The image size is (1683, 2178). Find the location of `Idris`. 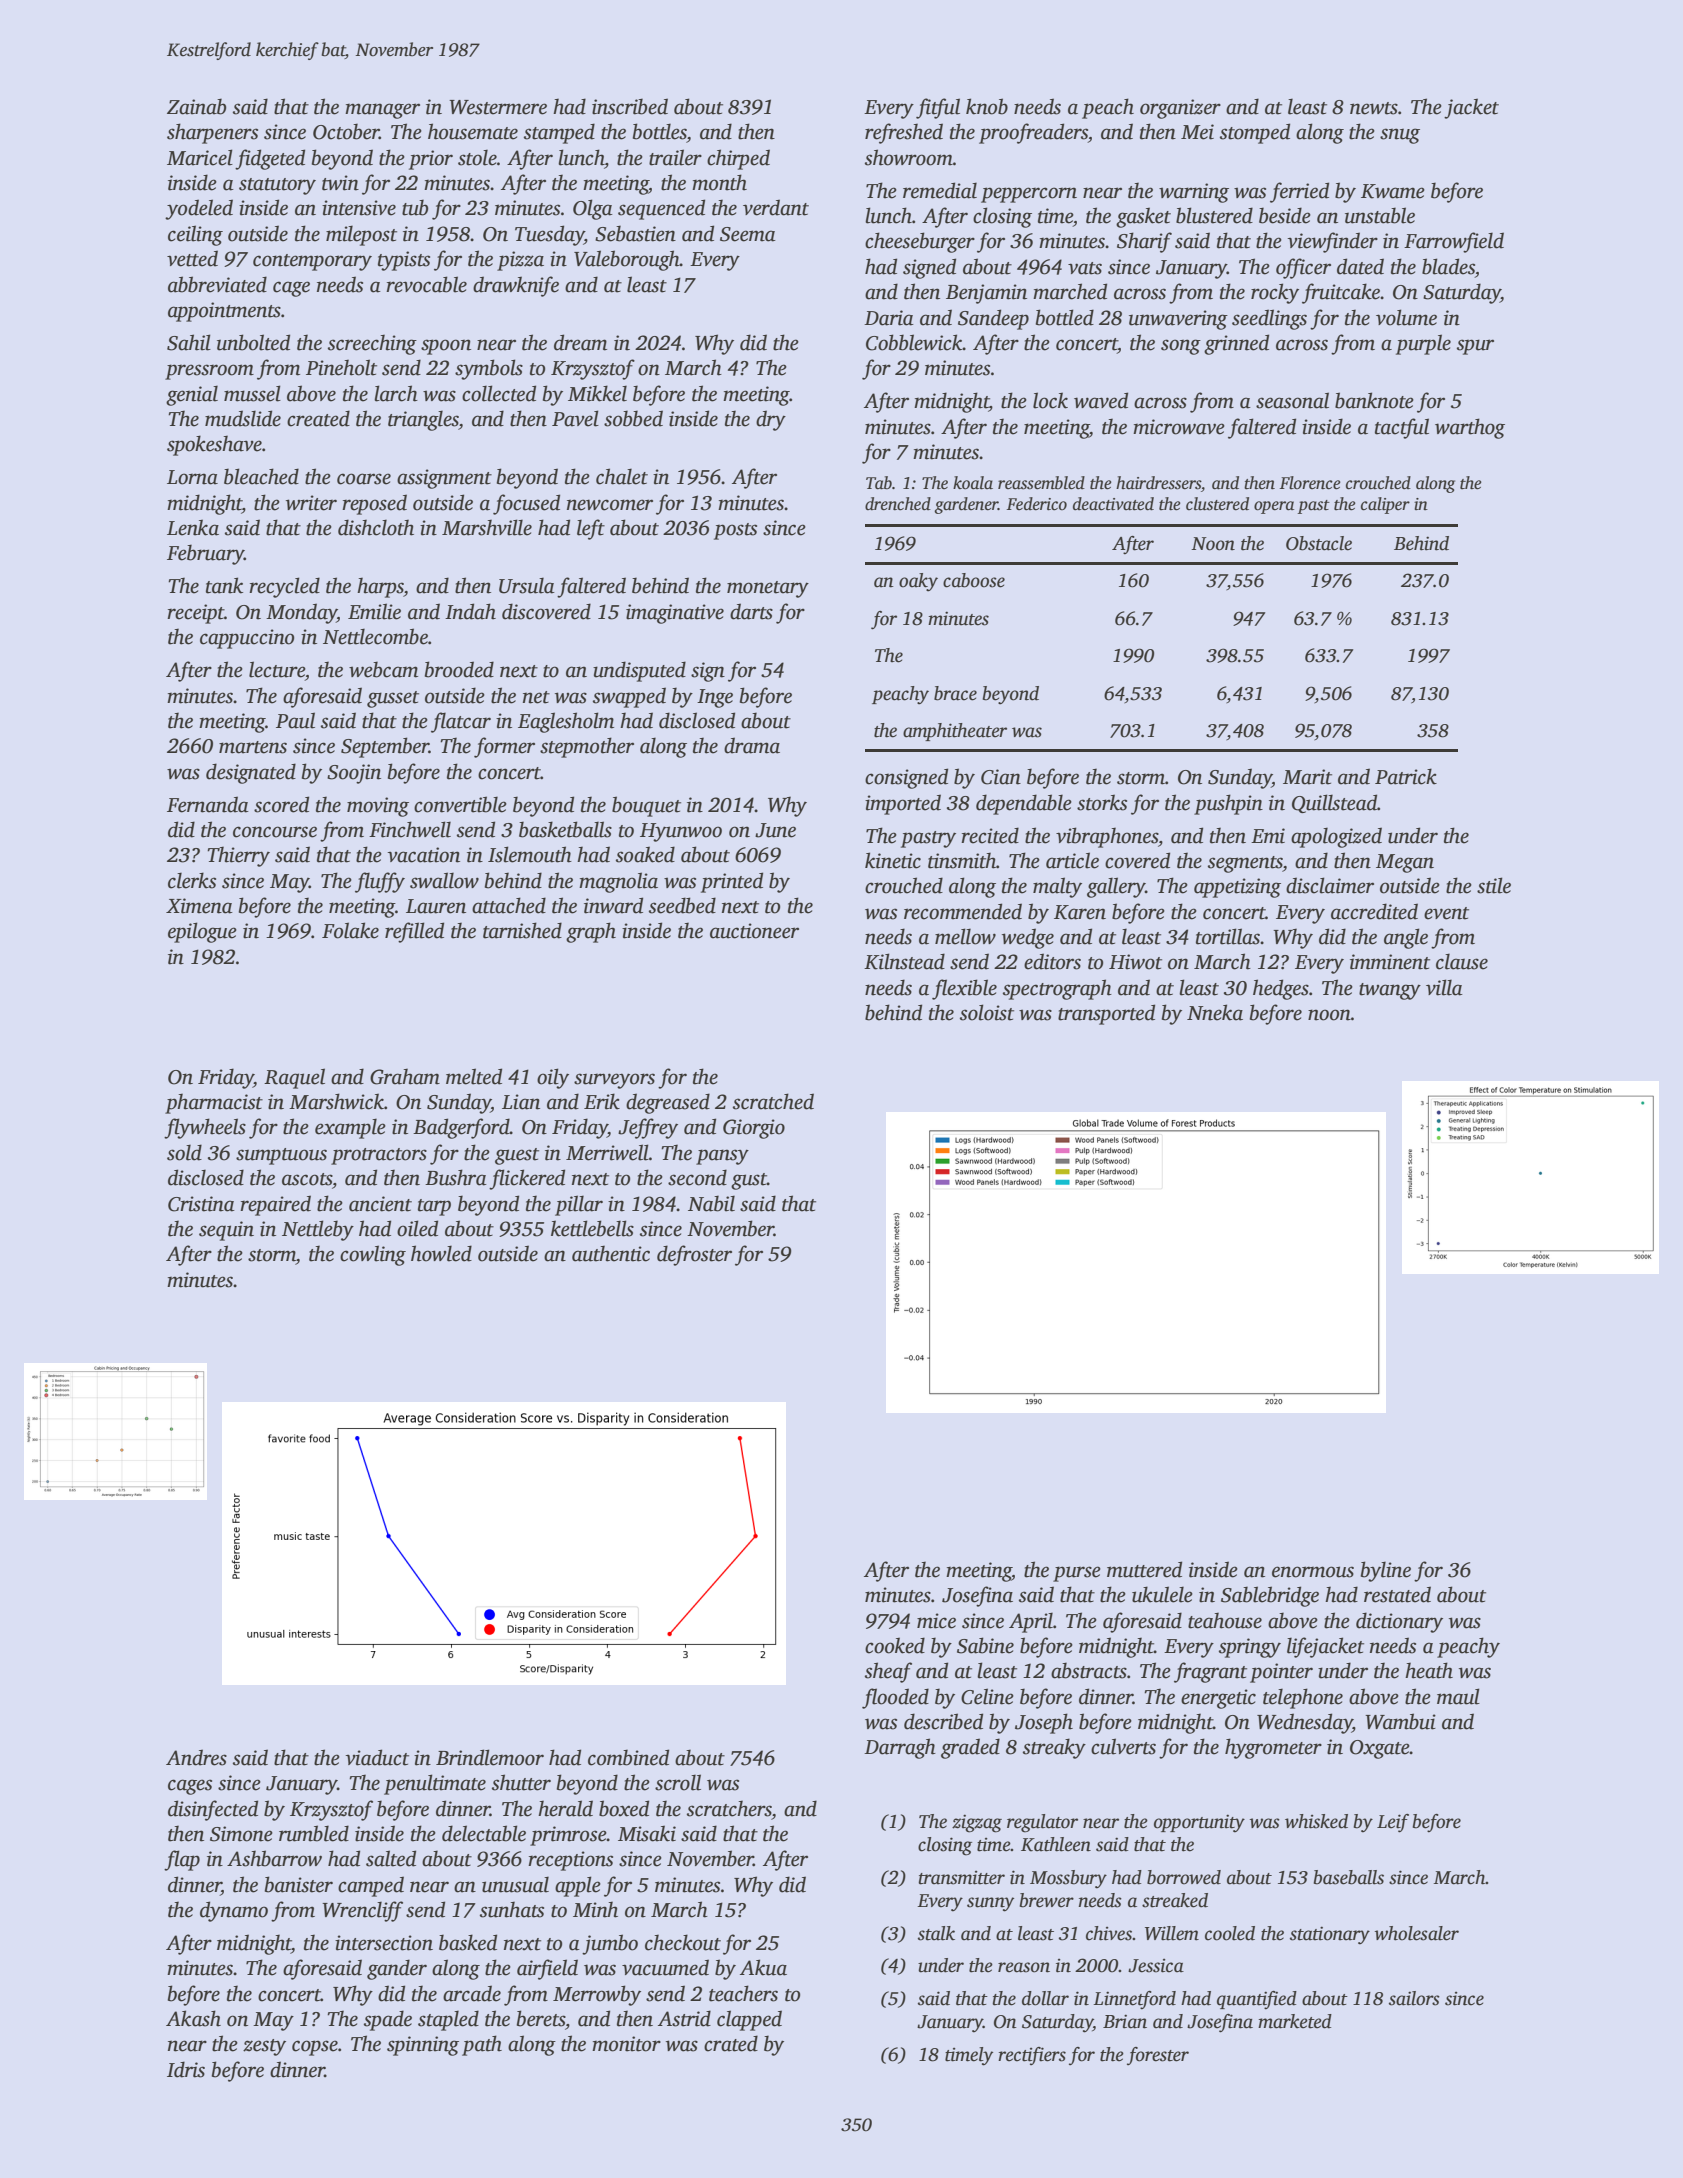

Idris is located at coordinates (186, 2069).
